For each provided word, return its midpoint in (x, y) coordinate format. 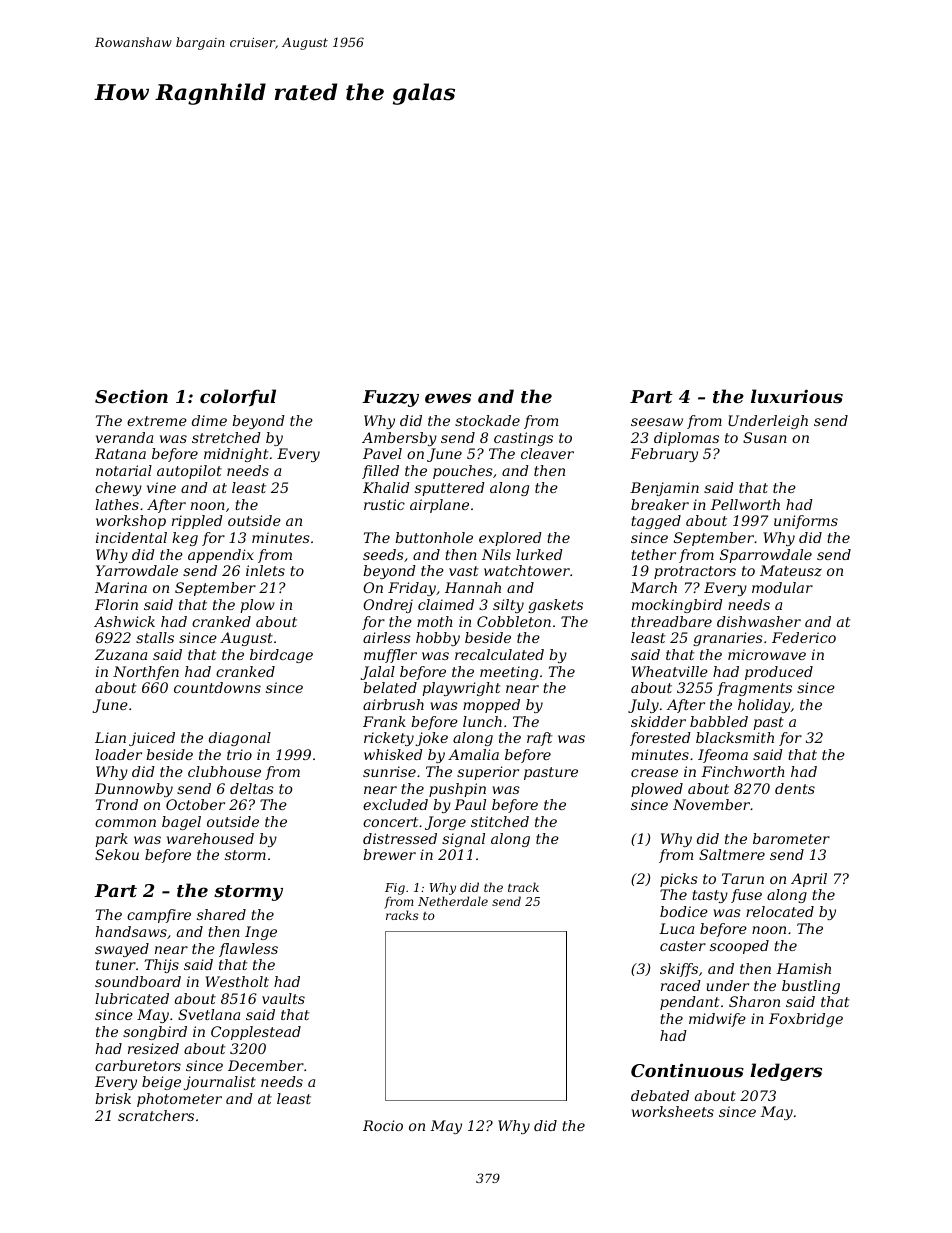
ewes (448, 398)
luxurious (797, 396)
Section (131, 396)
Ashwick (124, 621)
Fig (395, 889)
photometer (179, 1100)
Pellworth (745, 504)
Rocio (383, 1125)
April (809, 880)
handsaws (131, 931)
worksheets (673, 1111)
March (653, 587)
